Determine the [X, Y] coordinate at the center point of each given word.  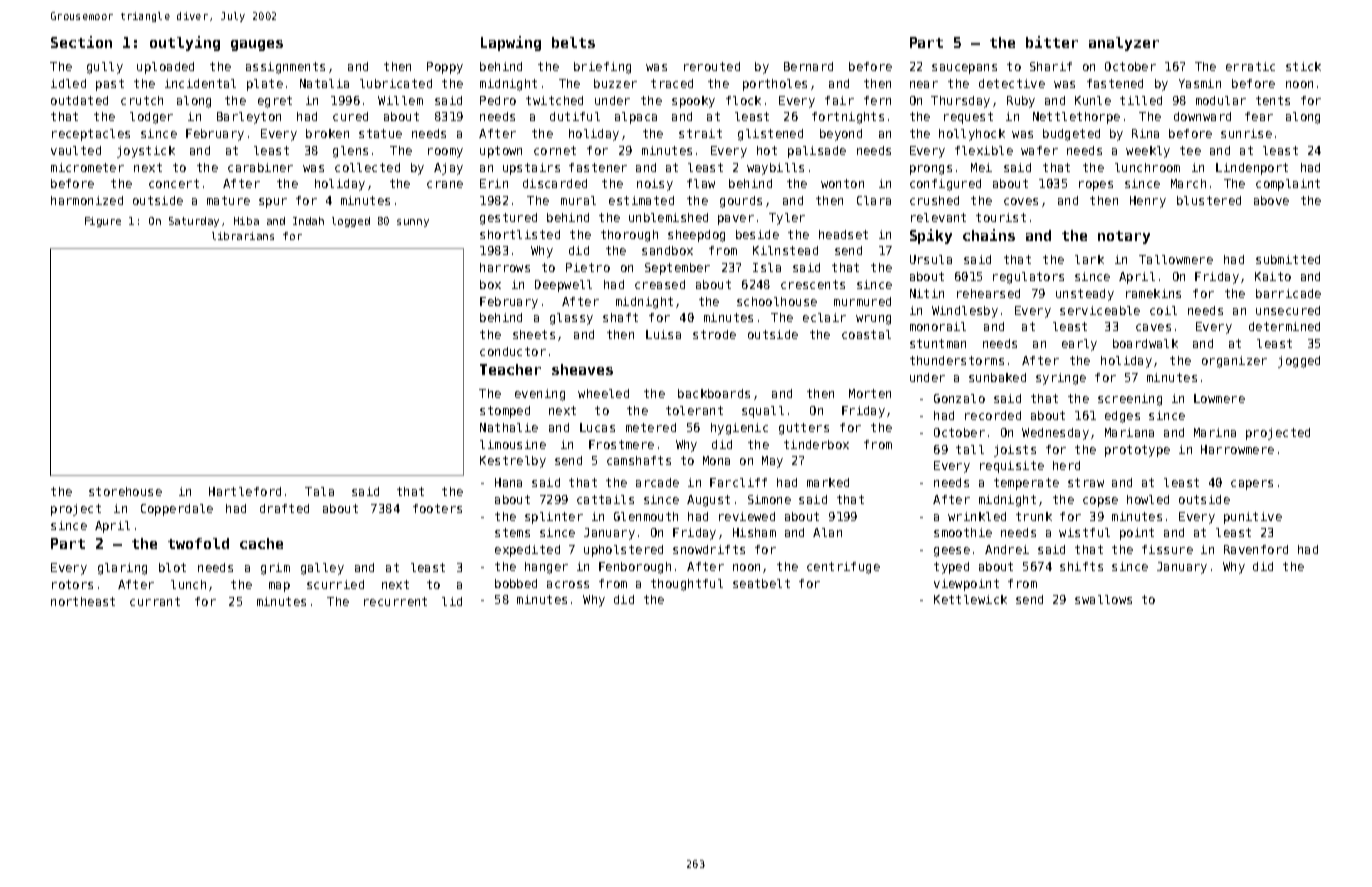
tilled [1141, 100]
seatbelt [761, 583]
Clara [874, 200]
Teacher [510, 369]
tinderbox [816, 444]
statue [380, 133]
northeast [83, 601]
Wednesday [1055, 434]
